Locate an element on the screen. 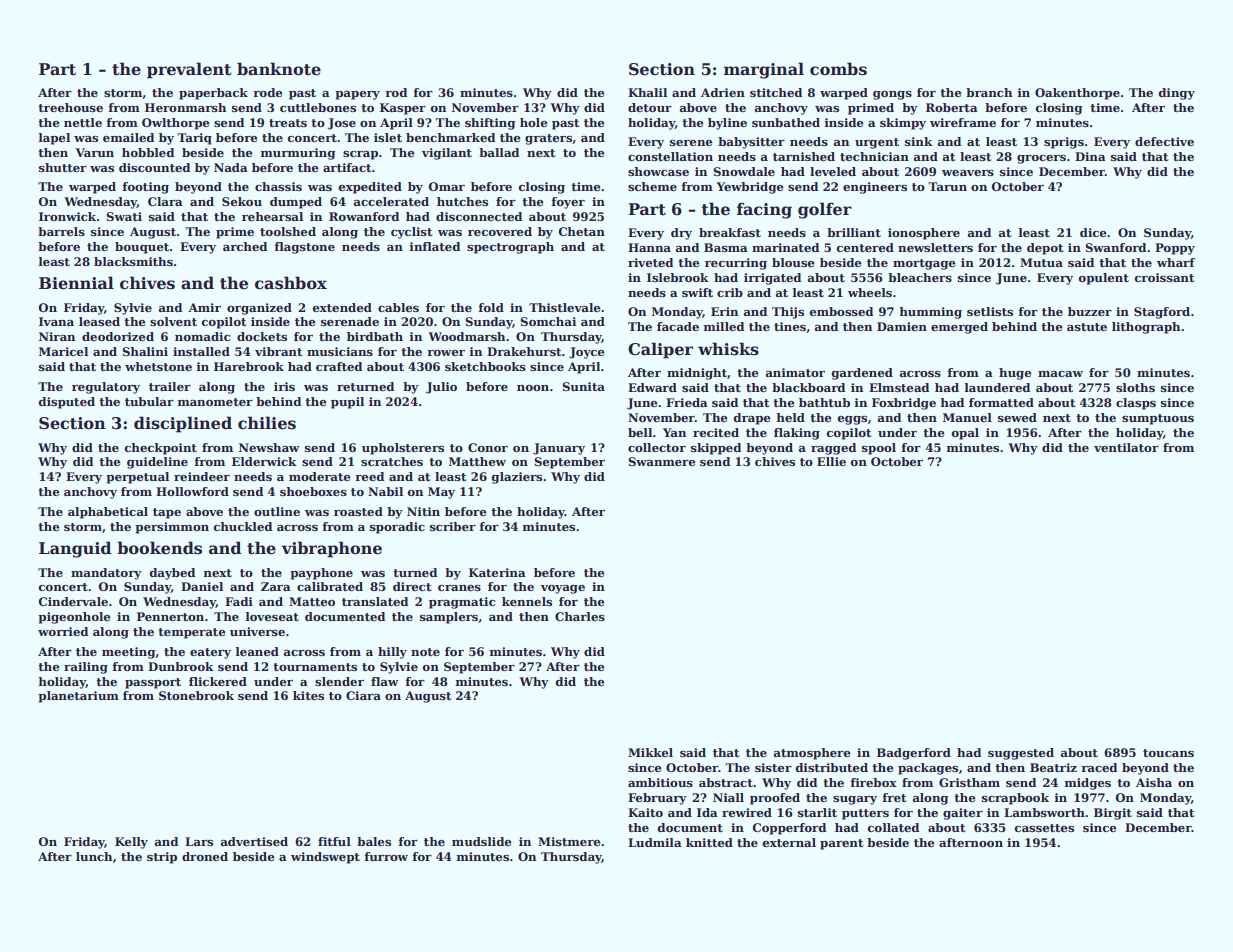  January is located at coordinates (559, 449).
